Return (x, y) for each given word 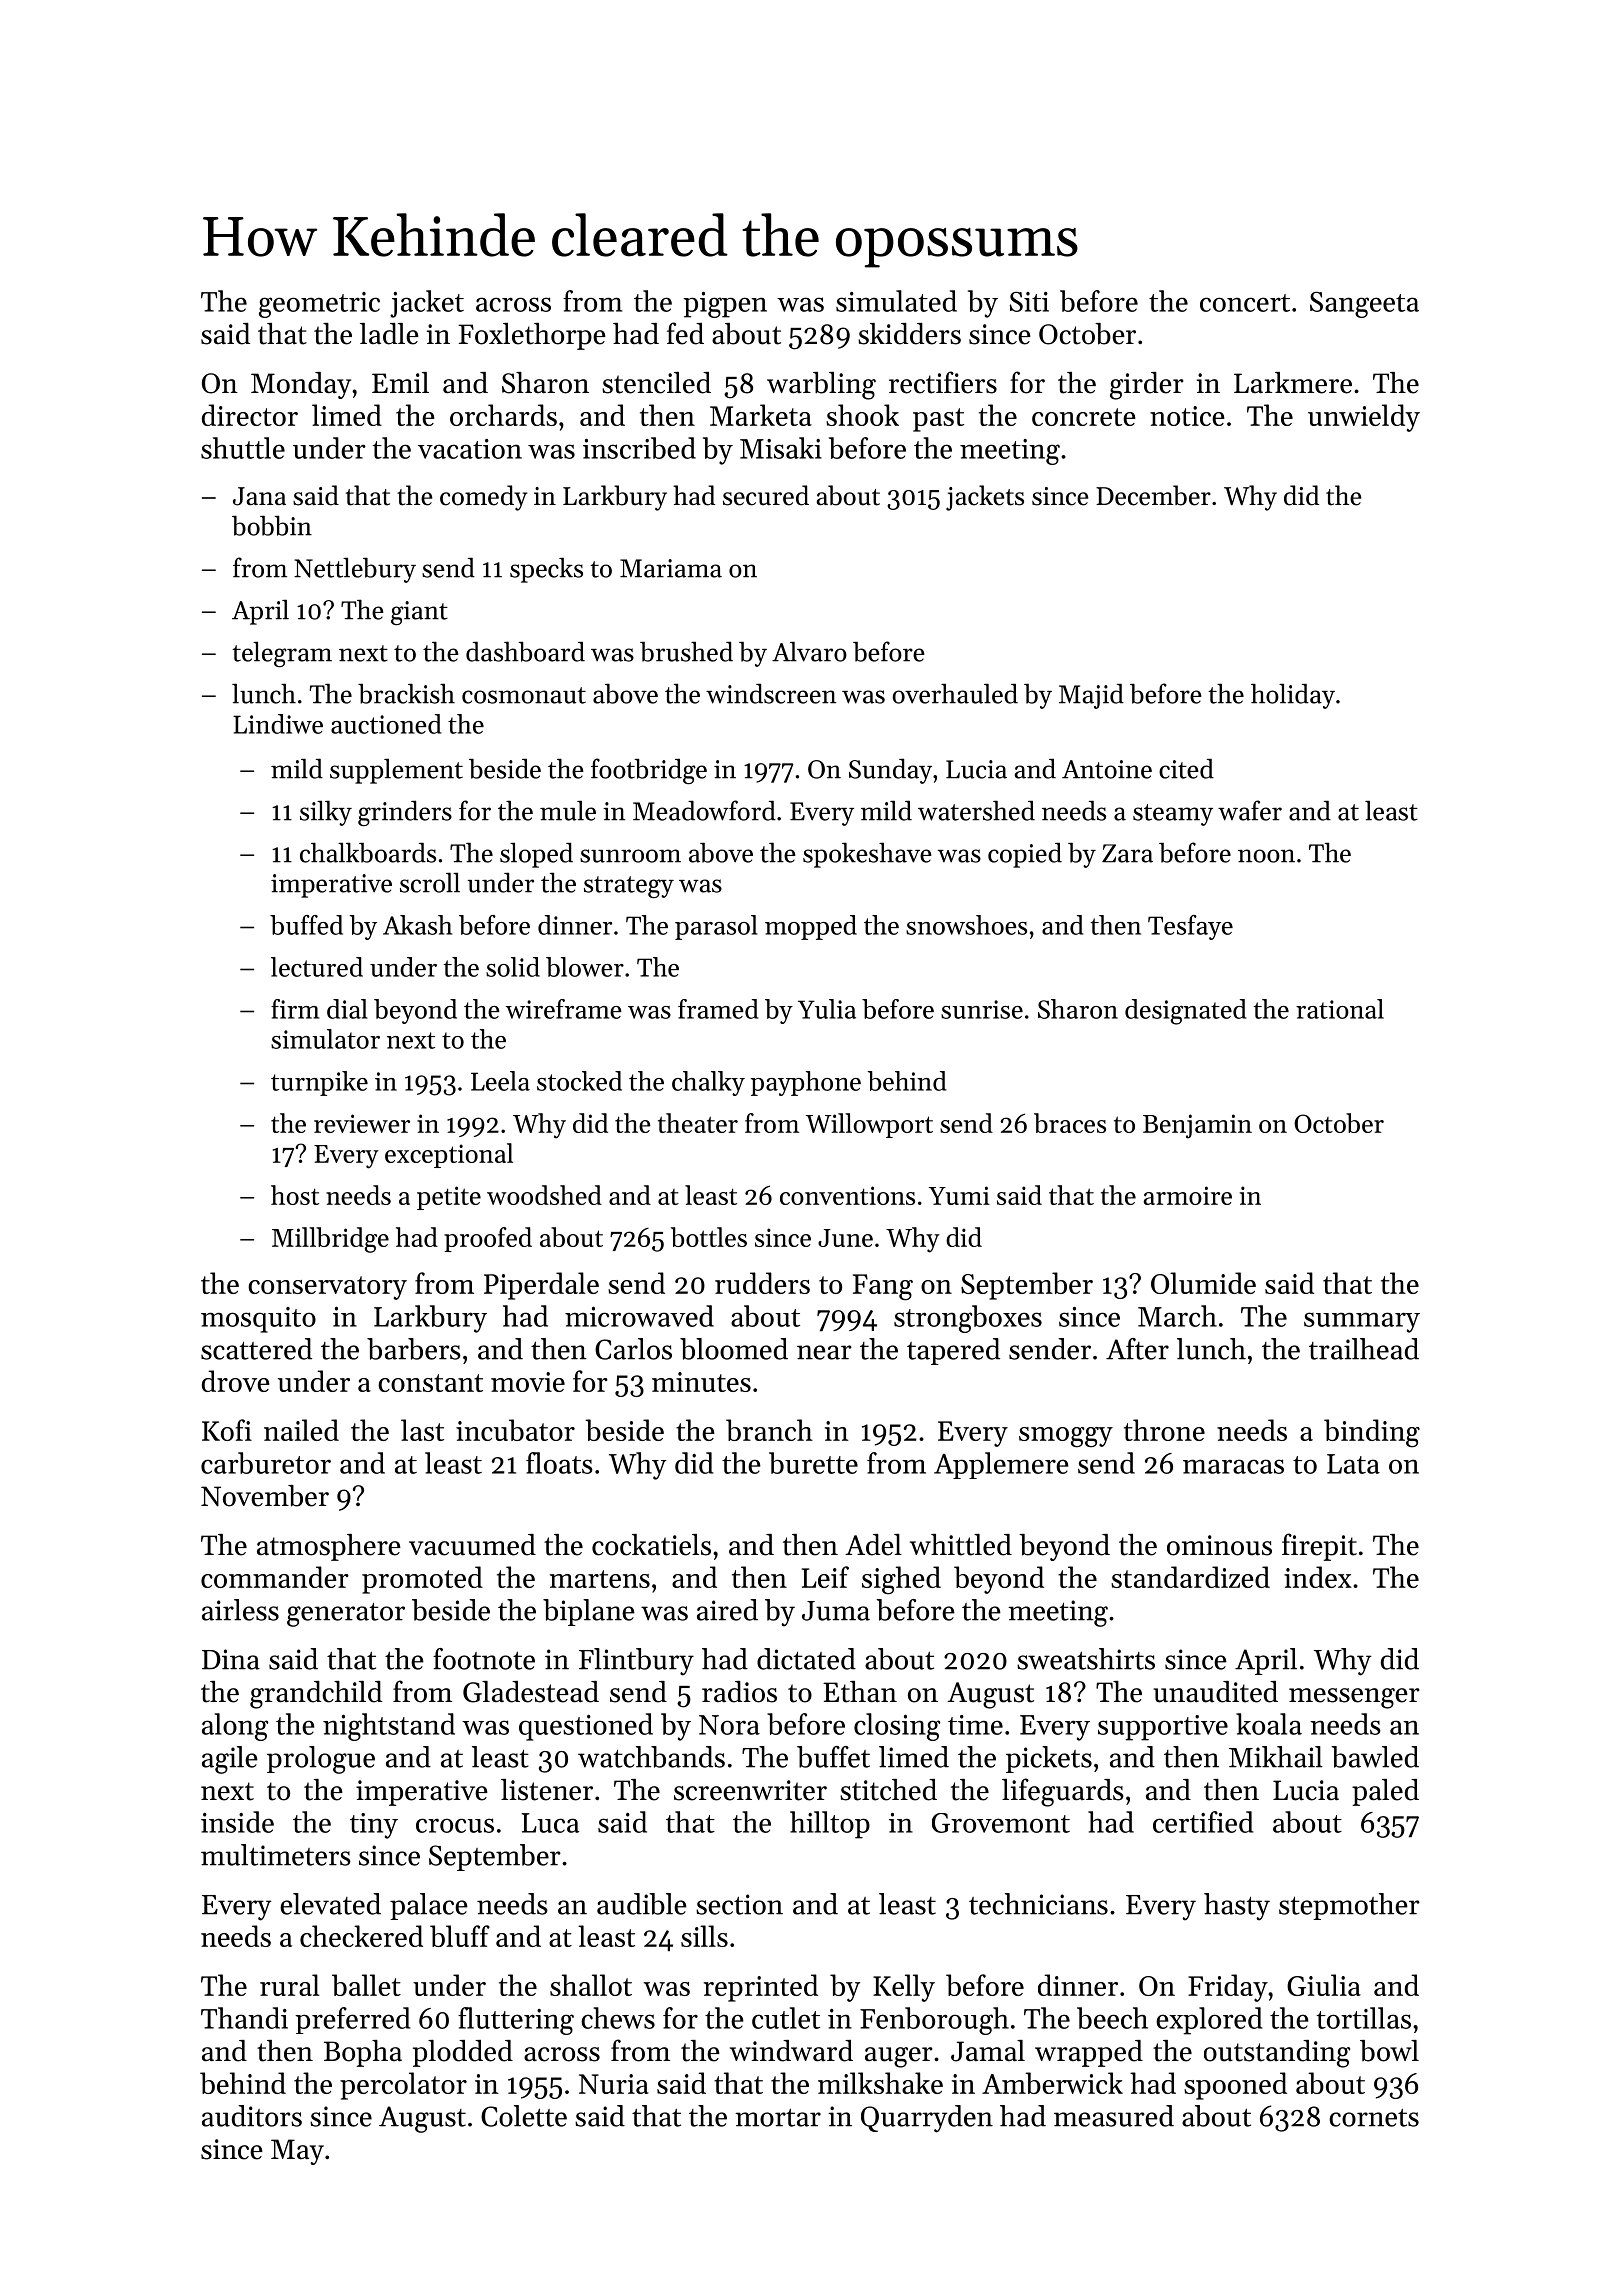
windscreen (771, 693)
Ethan (860, 1692)
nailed (301, 1430)
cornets (1374, 2118)
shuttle (243, 448)
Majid (1091, 696)
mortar (778, 2118)
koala (1269, 1724)
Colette (524, 2116)
